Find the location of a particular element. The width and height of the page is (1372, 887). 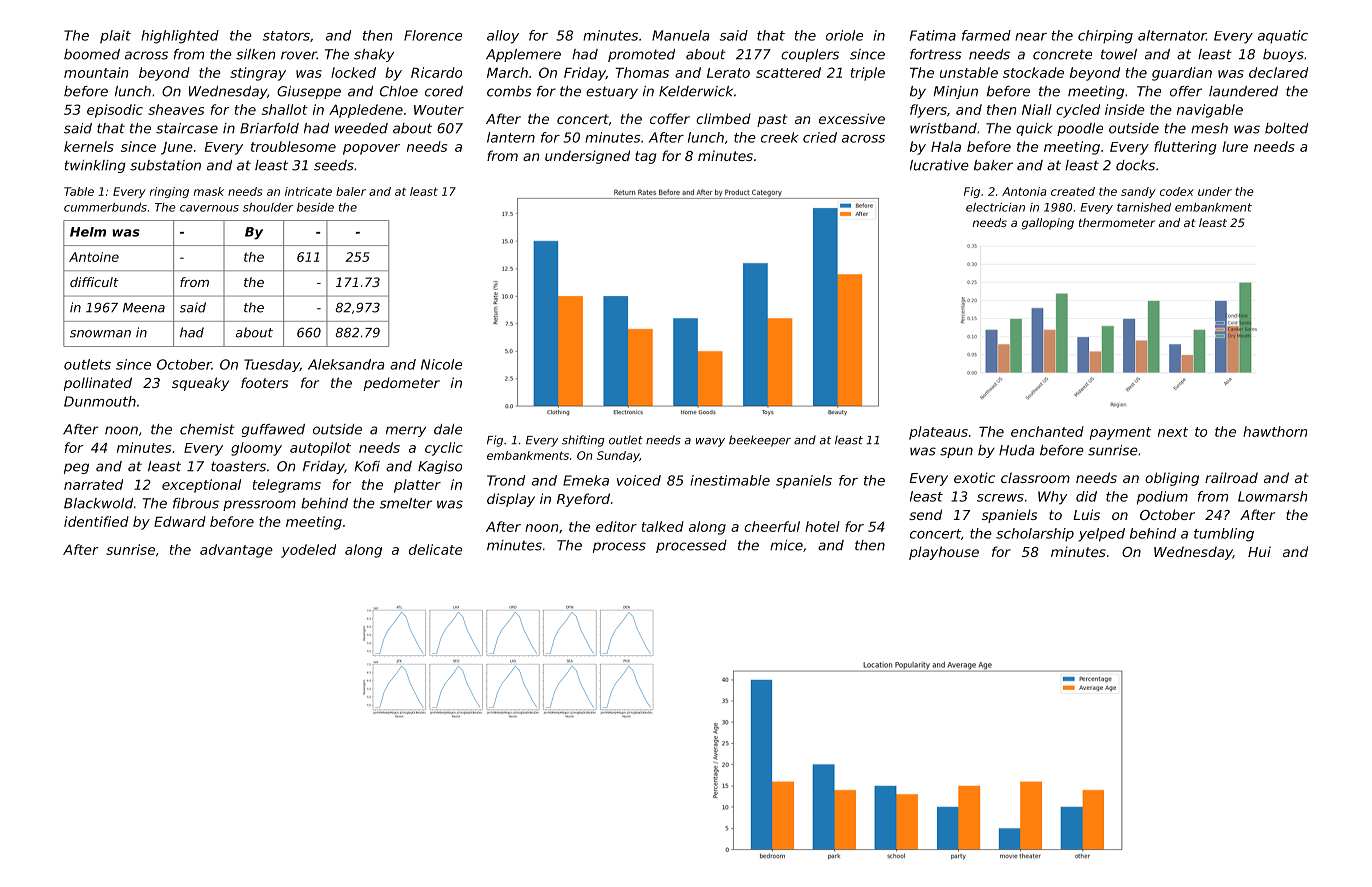

Antoine is located at coordinates (94, 257).
